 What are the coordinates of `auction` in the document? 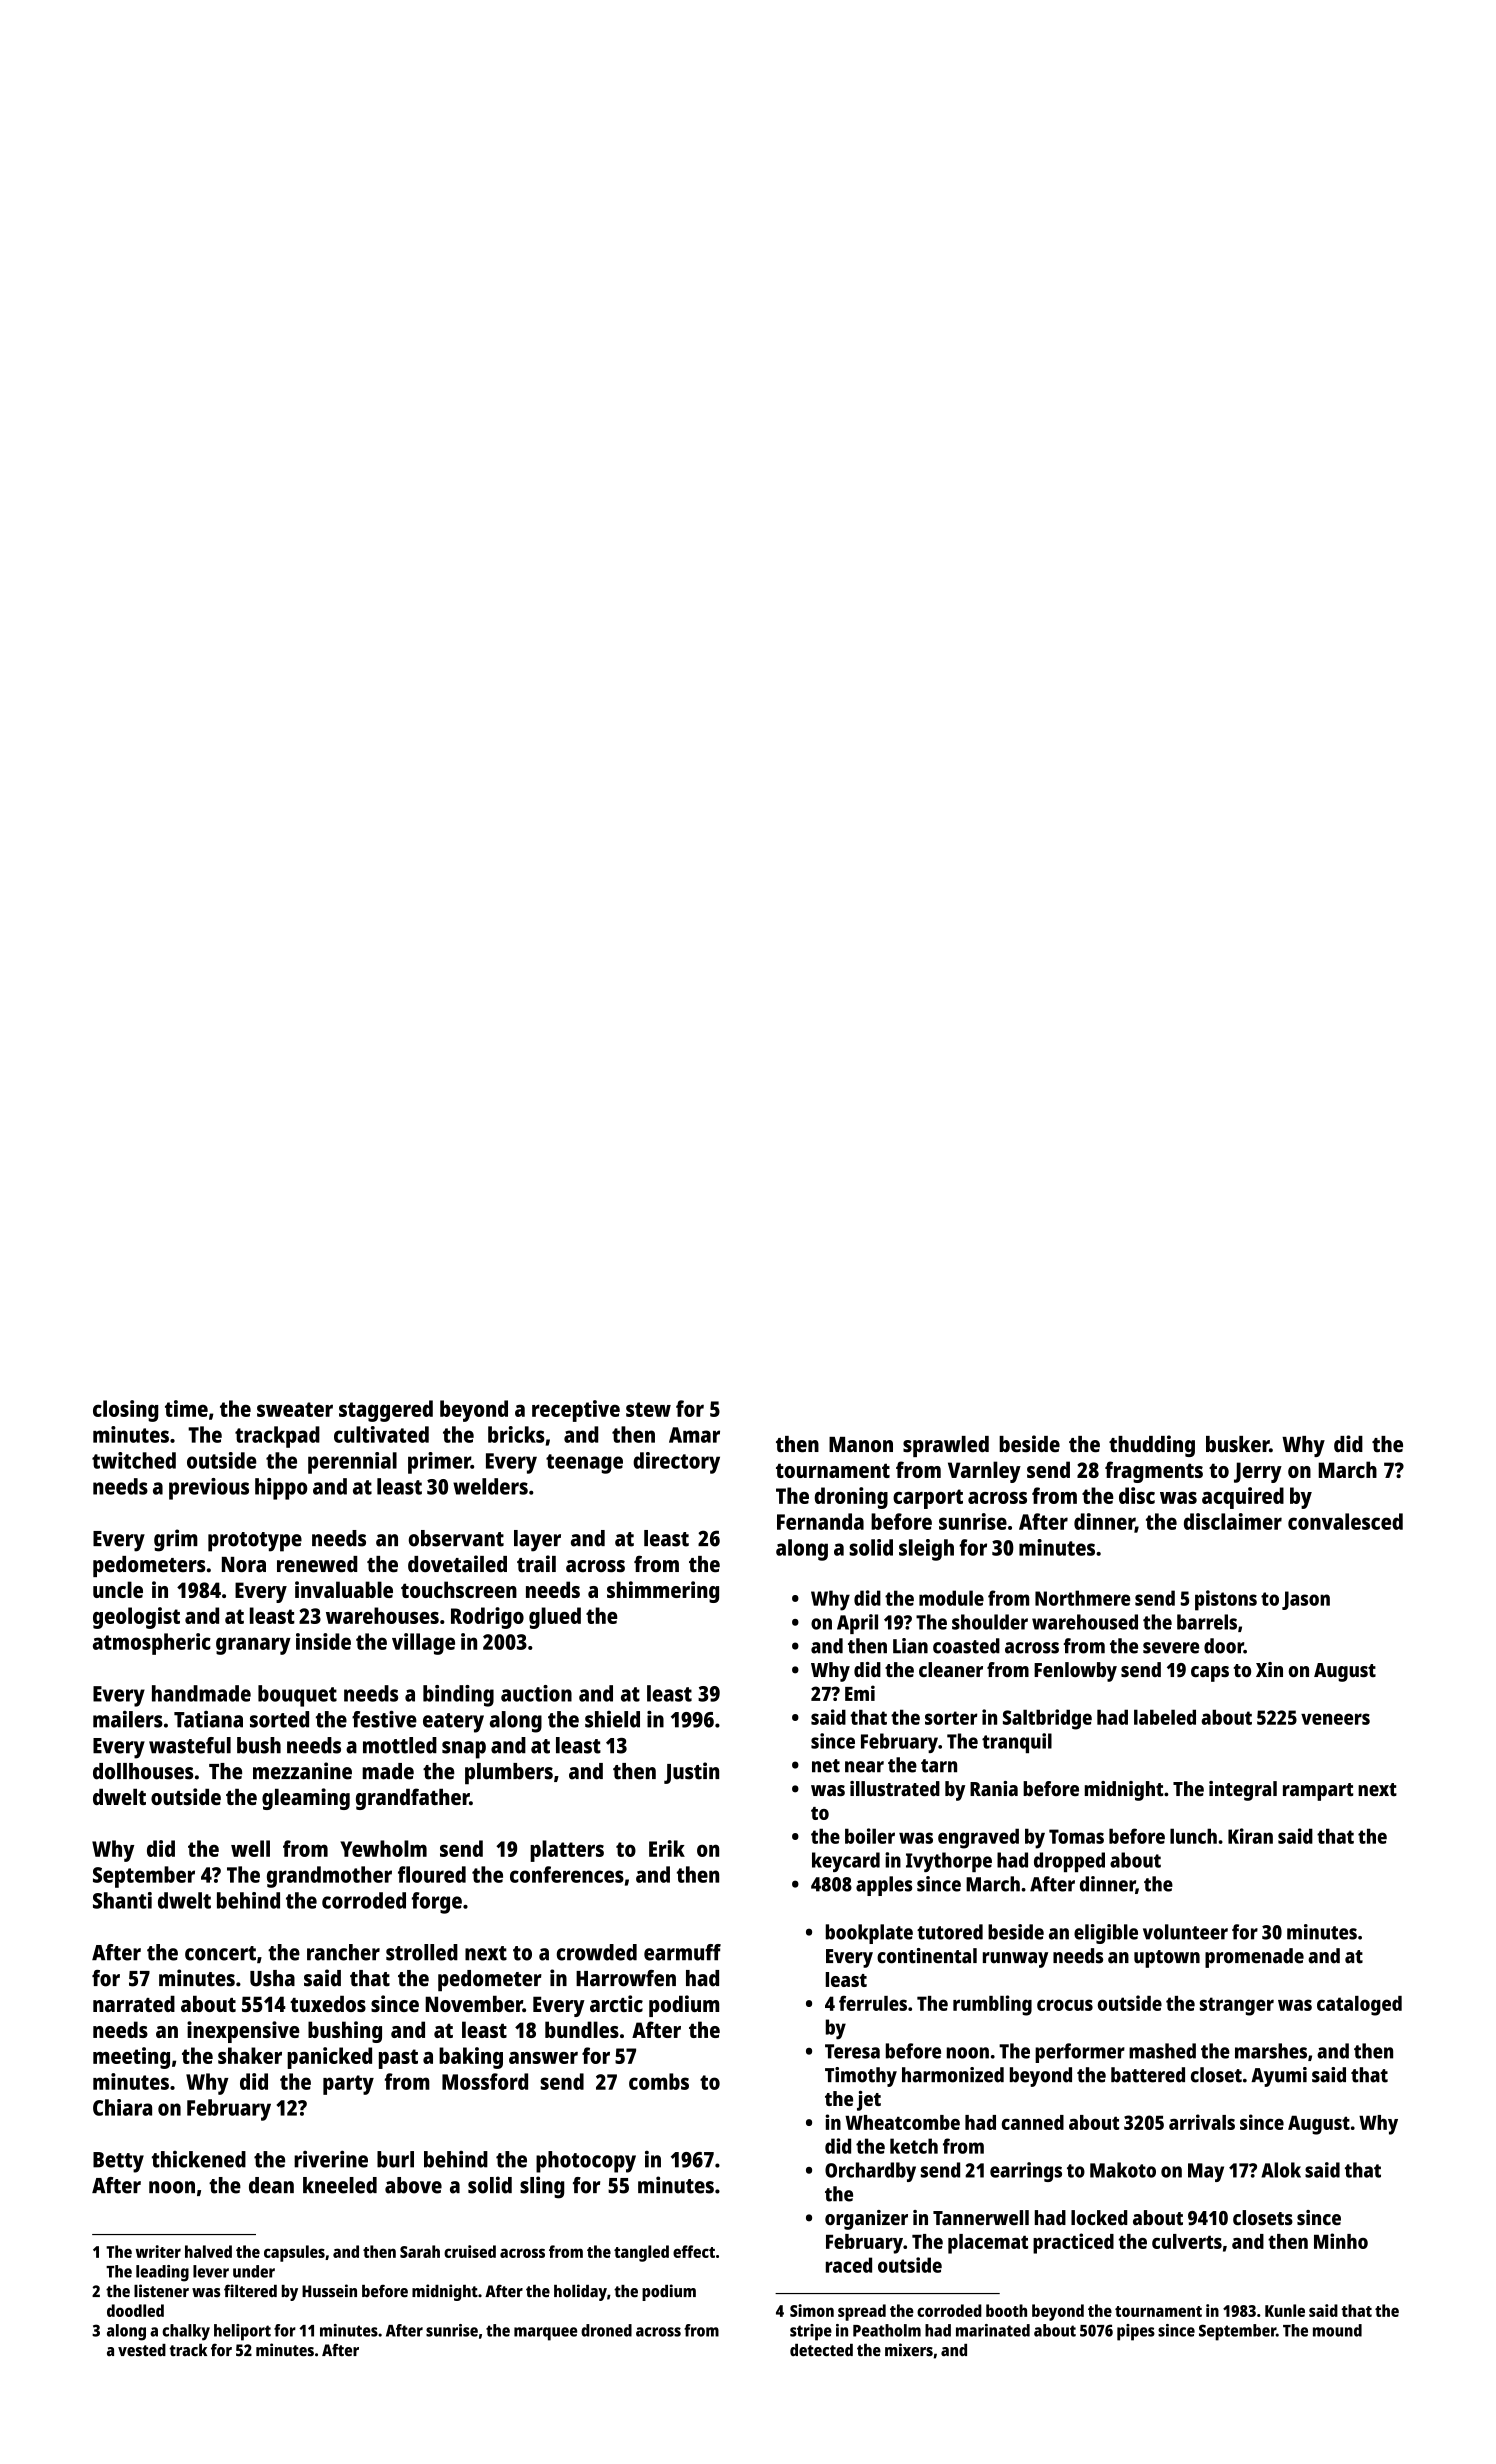 It's located at (536, 1693).
